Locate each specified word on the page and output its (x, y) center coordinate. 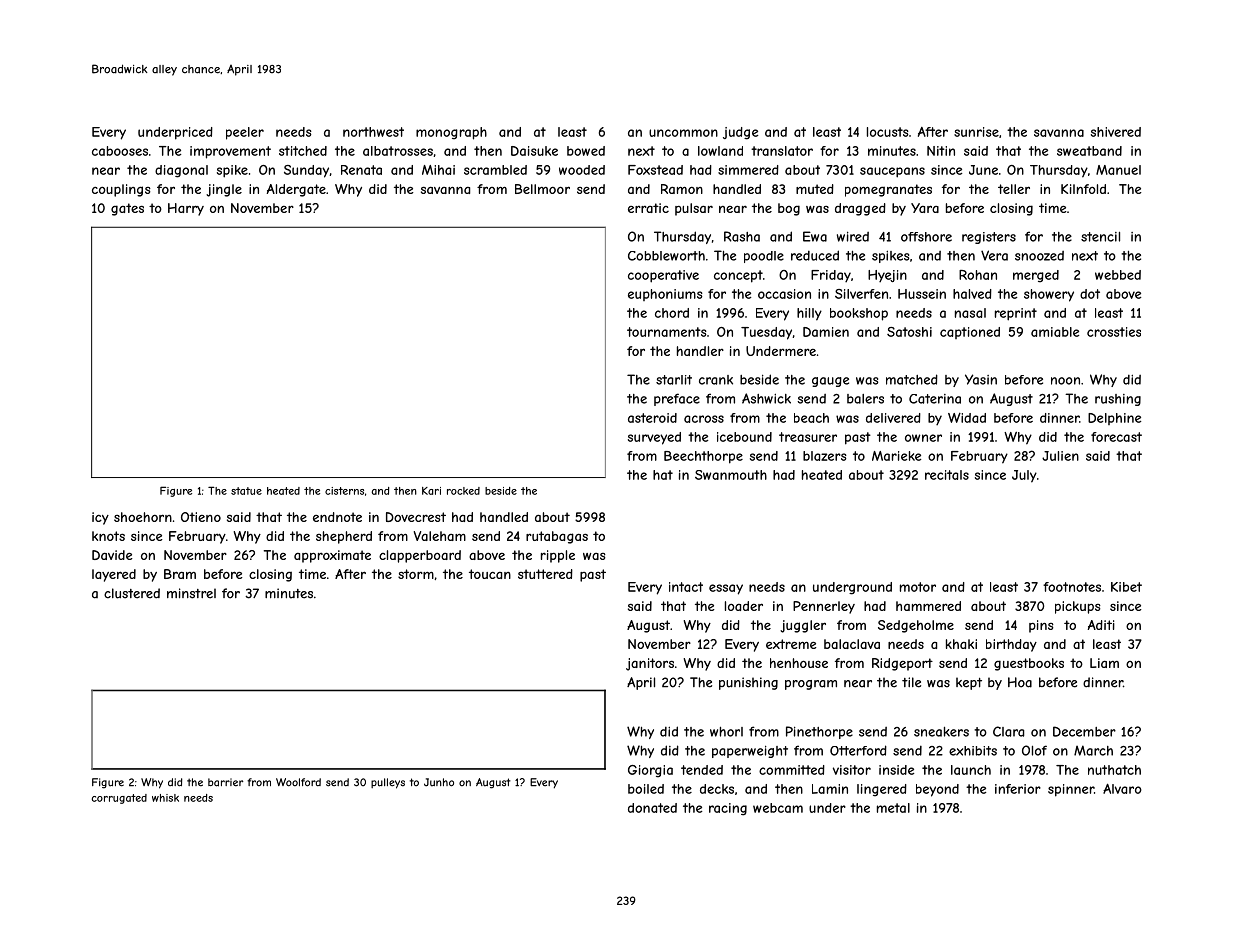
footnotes (1072, 587)
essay (726, 589)
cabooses (120, 151)
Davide (112, 555)
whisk (165, 798)
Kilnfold (1083, 189)
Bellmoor (542, 189)
